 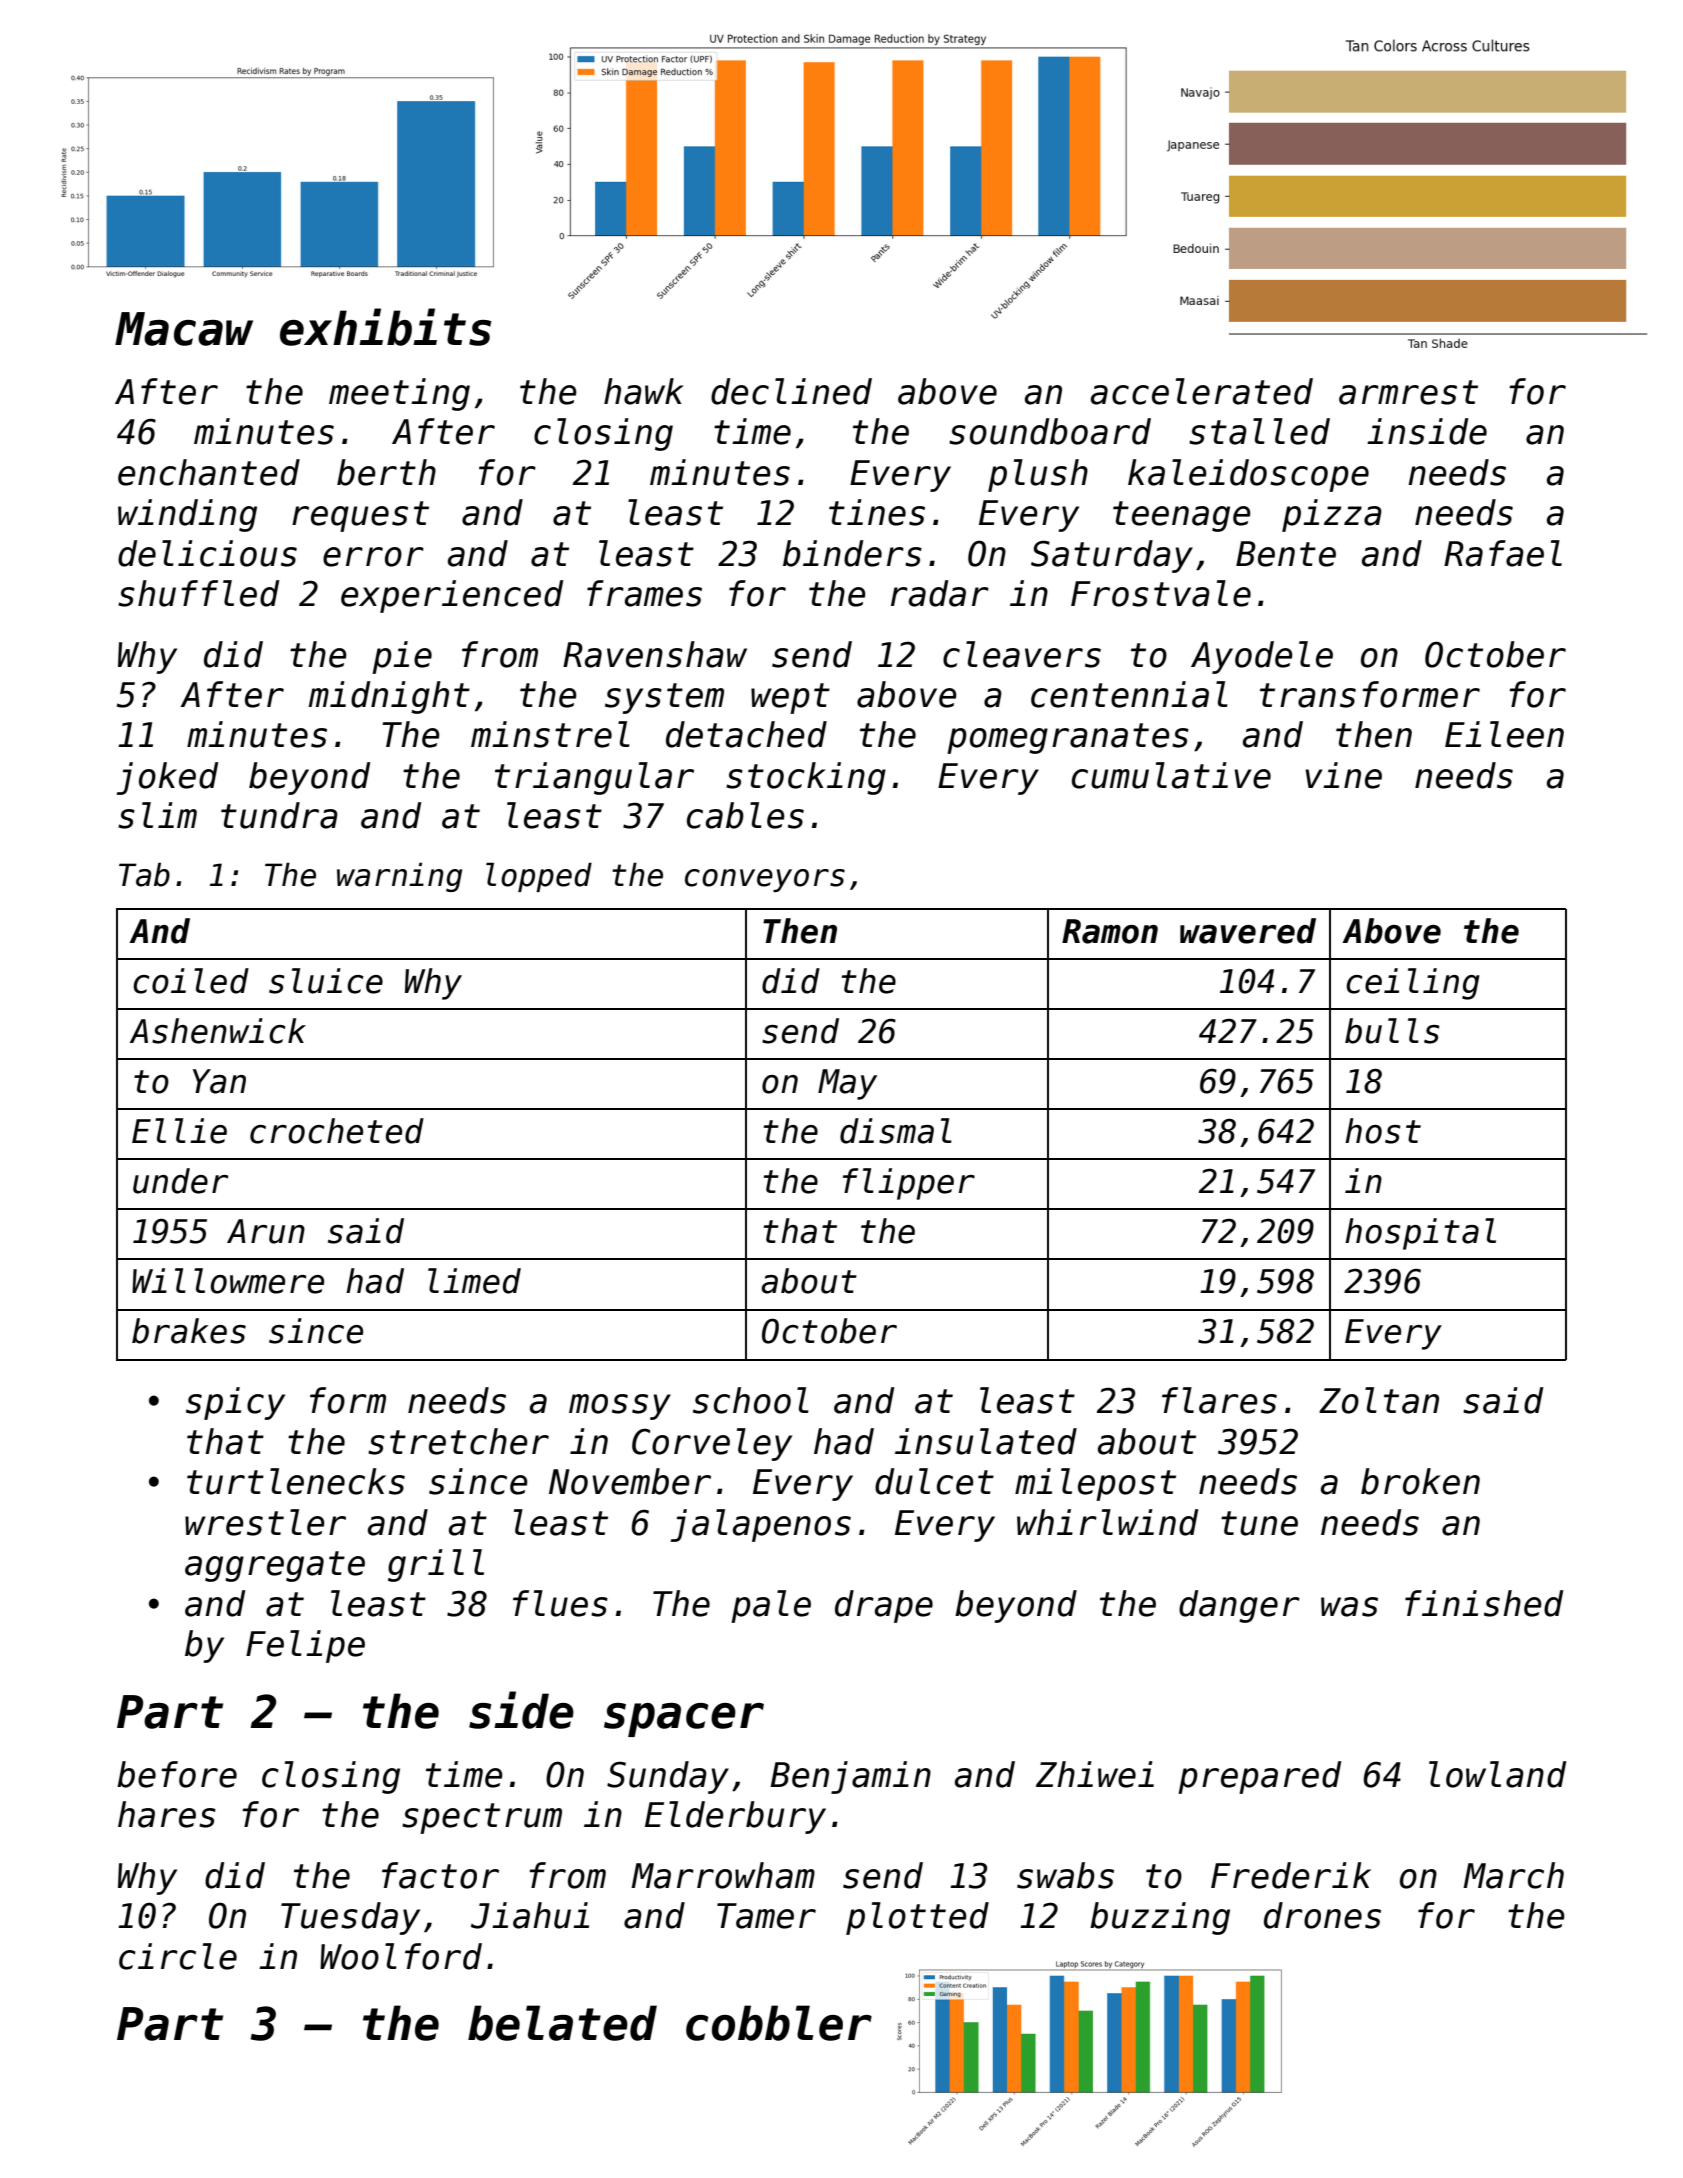 I want to click on soundboard, so click(x=1050, y=431).
